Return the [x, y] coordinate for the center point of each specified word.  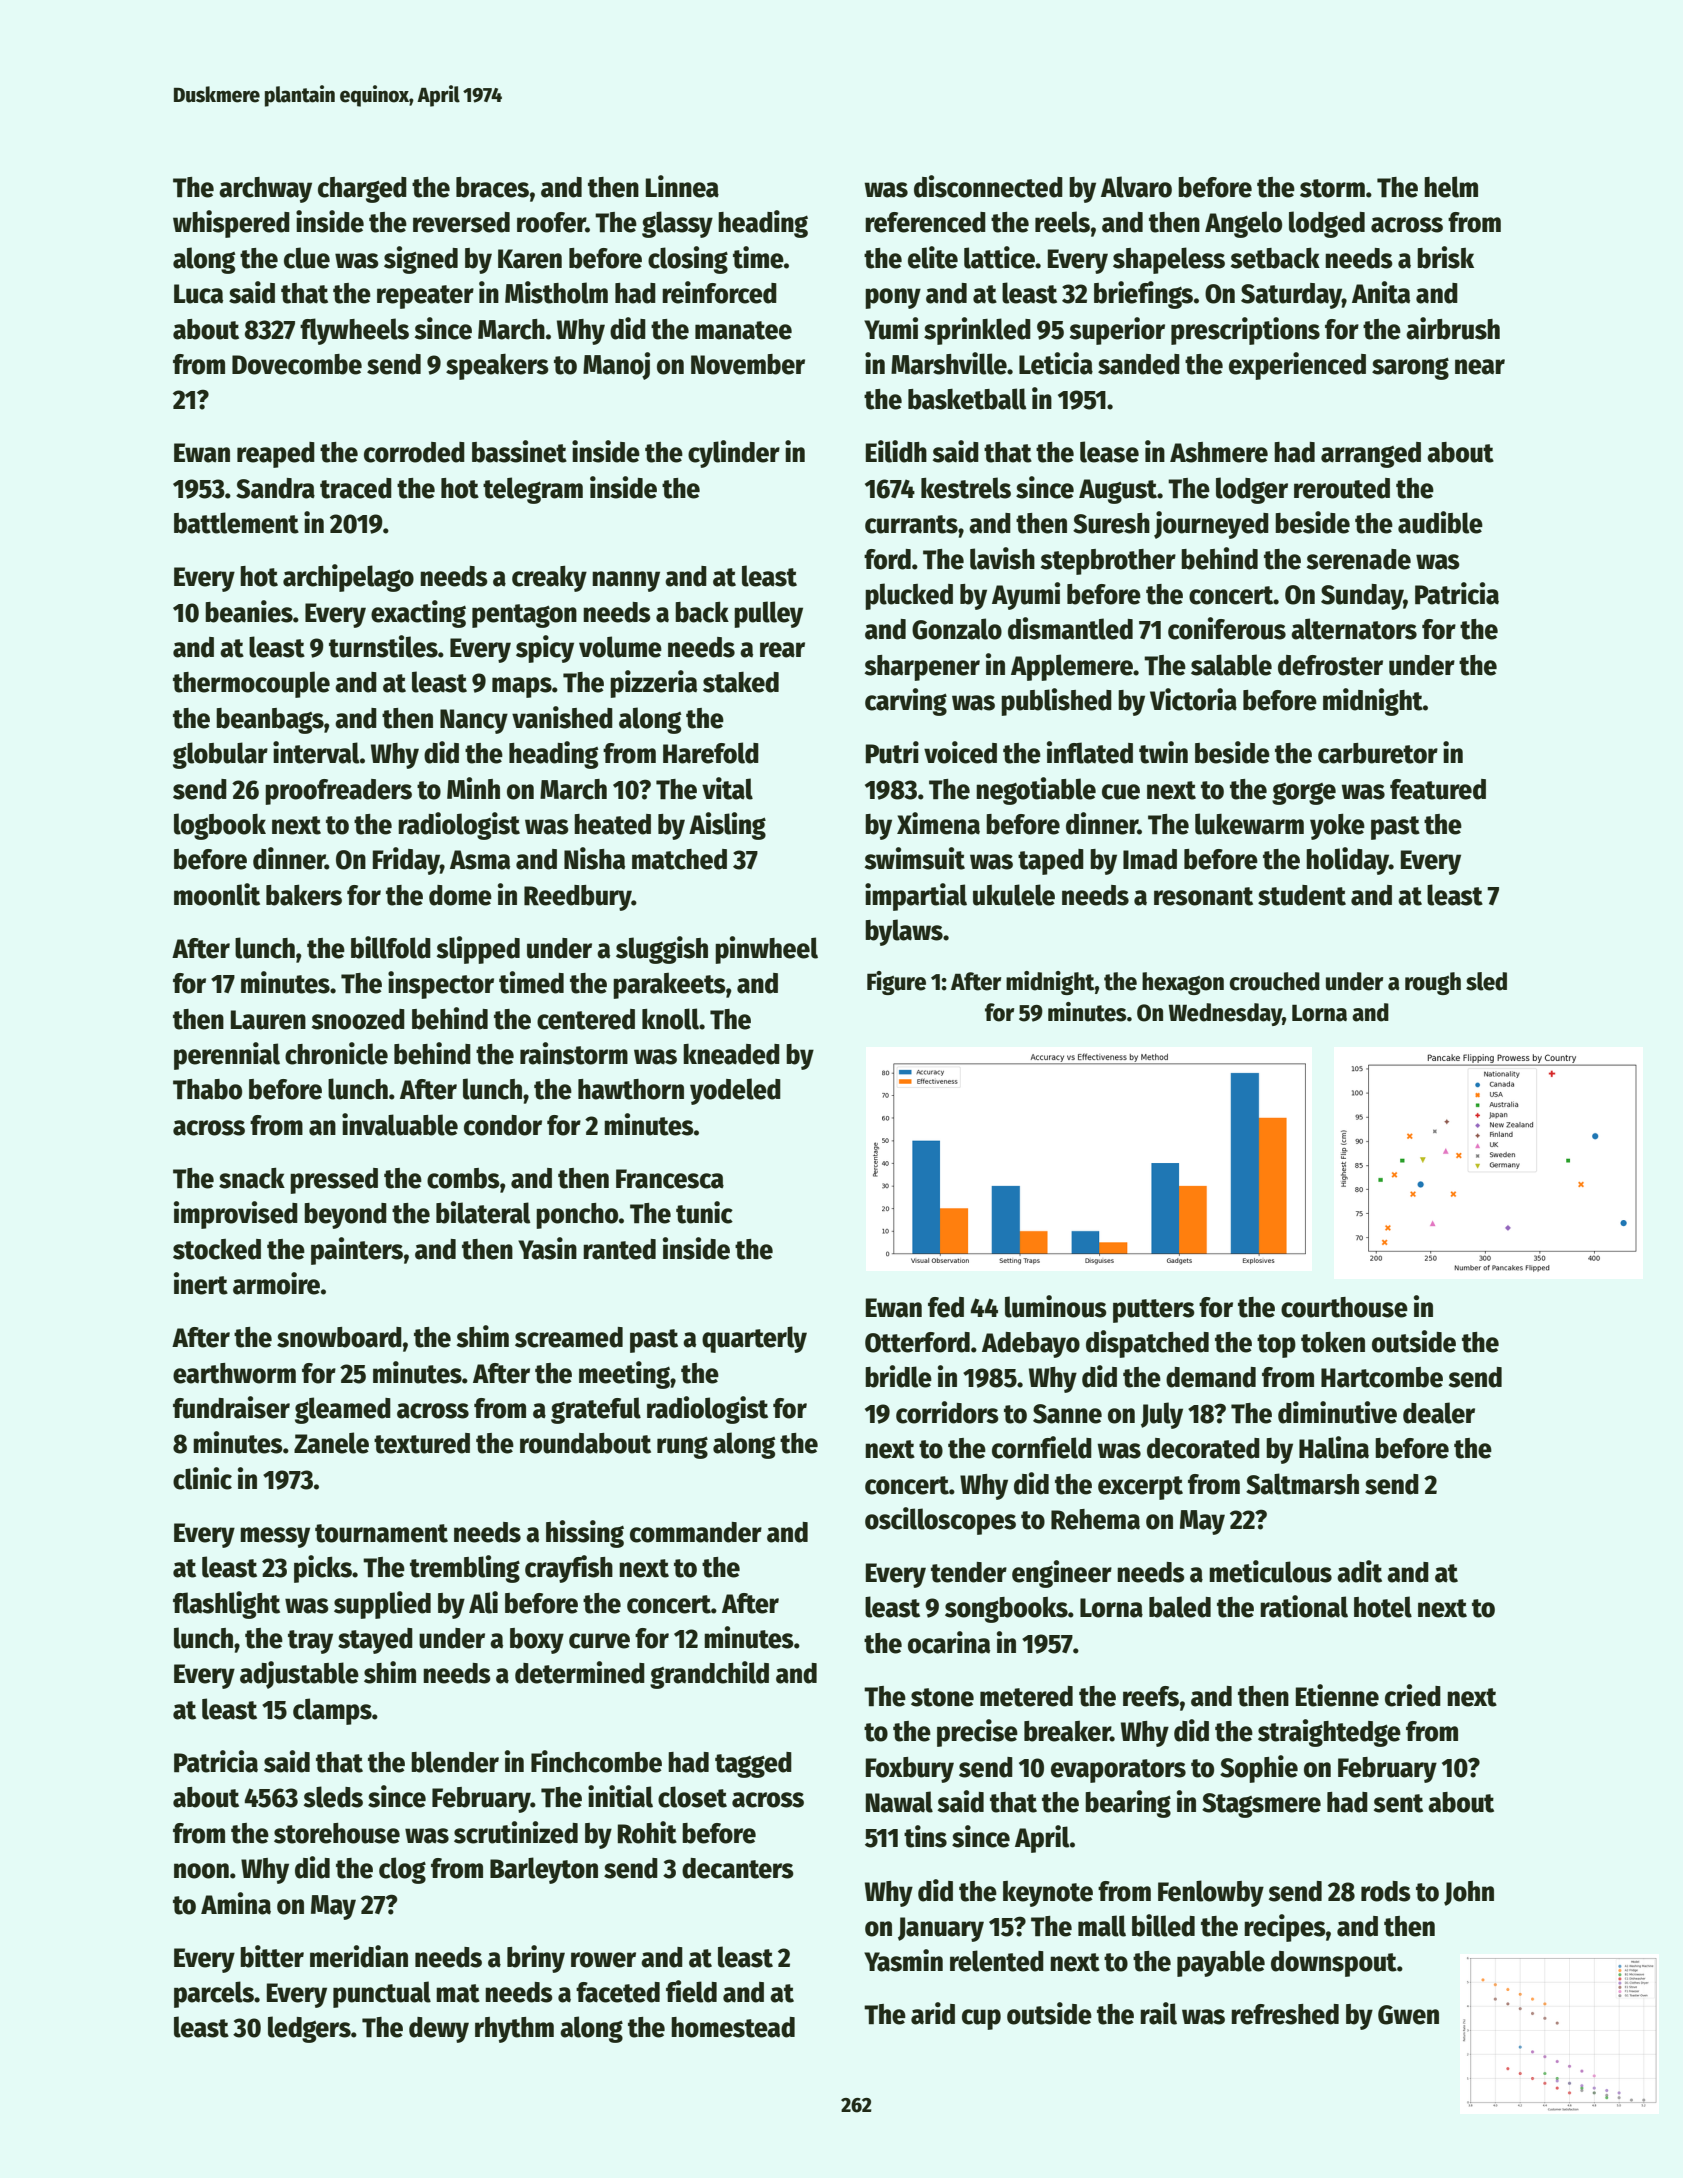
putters [1154, 1311]
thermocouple [251, 684]
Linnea [682, 186]
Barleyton [544, 1870]
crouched [1275, 981]
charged [362, 190]
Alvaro [1136, 187]
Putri [892, 752]
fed [946, 1307]
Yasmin [903, 1960]
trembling [465, 1569]
